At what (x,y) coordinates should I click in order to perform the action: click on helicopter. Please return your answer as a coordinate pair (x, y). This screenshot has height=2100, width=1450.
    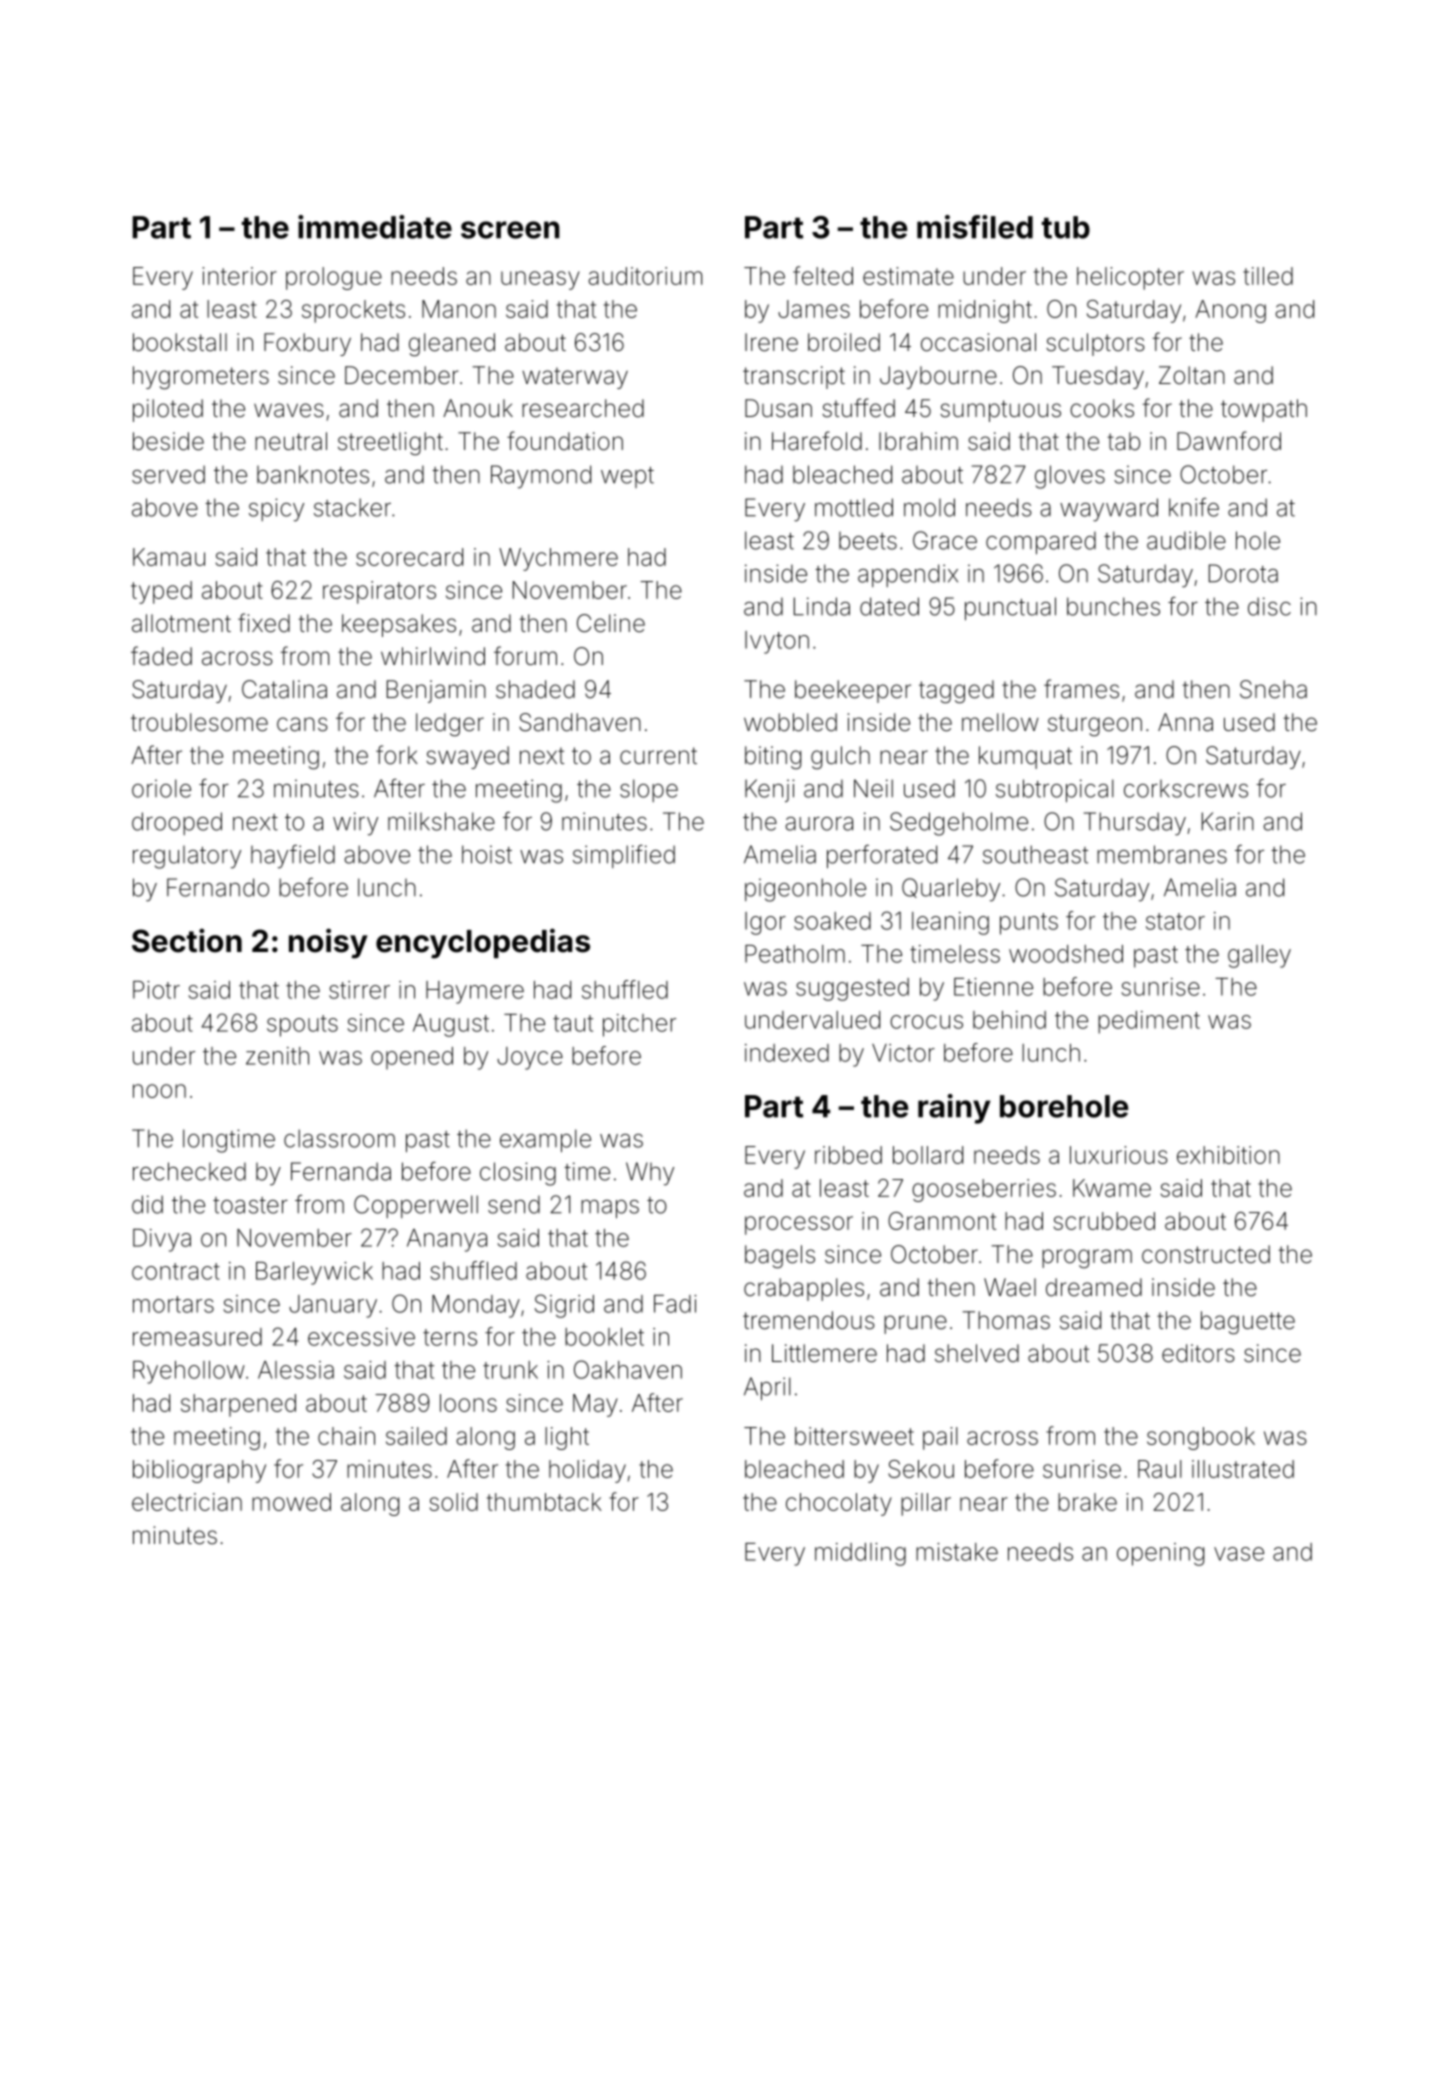
    Looking at the image, I should click on (1130, 278).
